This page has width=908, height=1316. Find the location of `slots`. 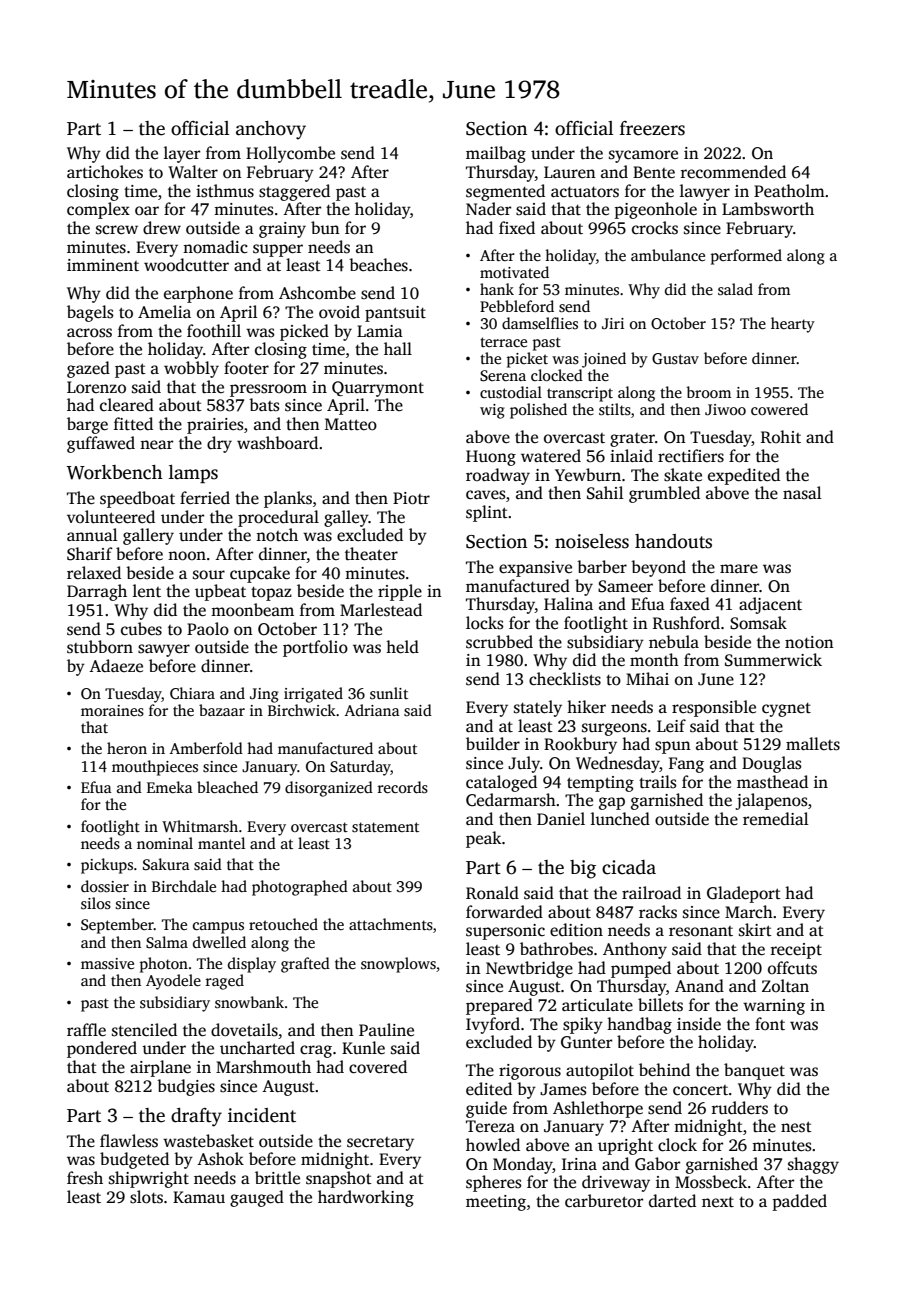

slots is located at coordinates (146, 1197).
